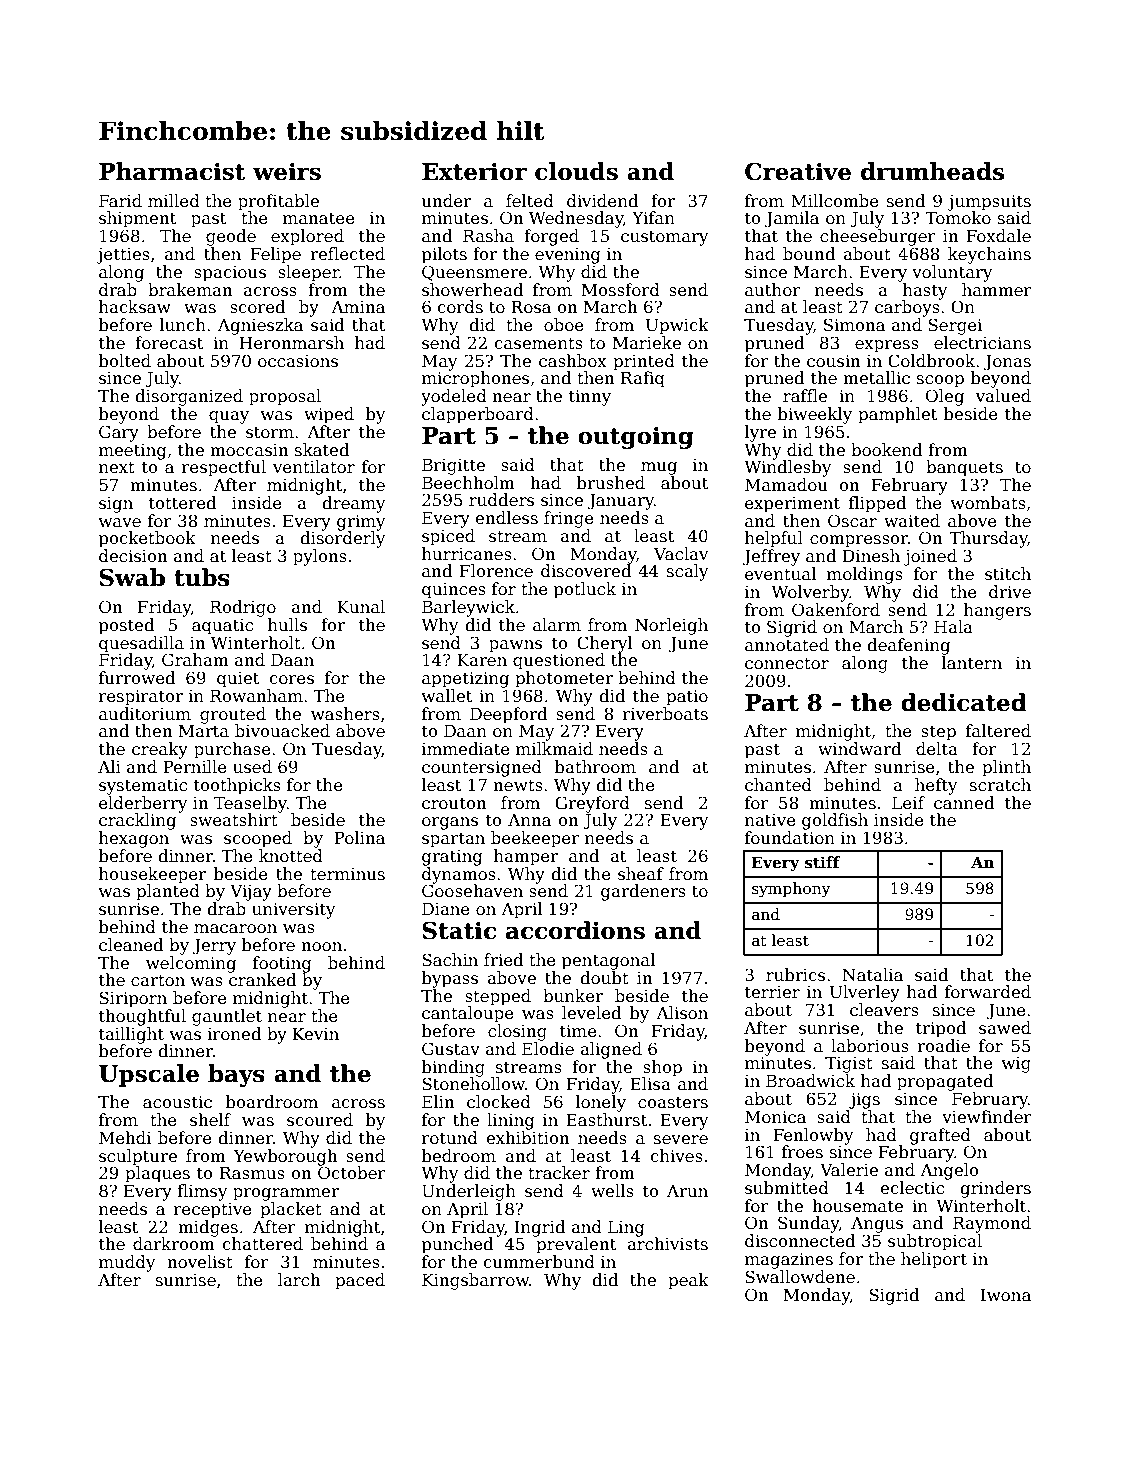  I want to click on washers, so click(345, 714).
